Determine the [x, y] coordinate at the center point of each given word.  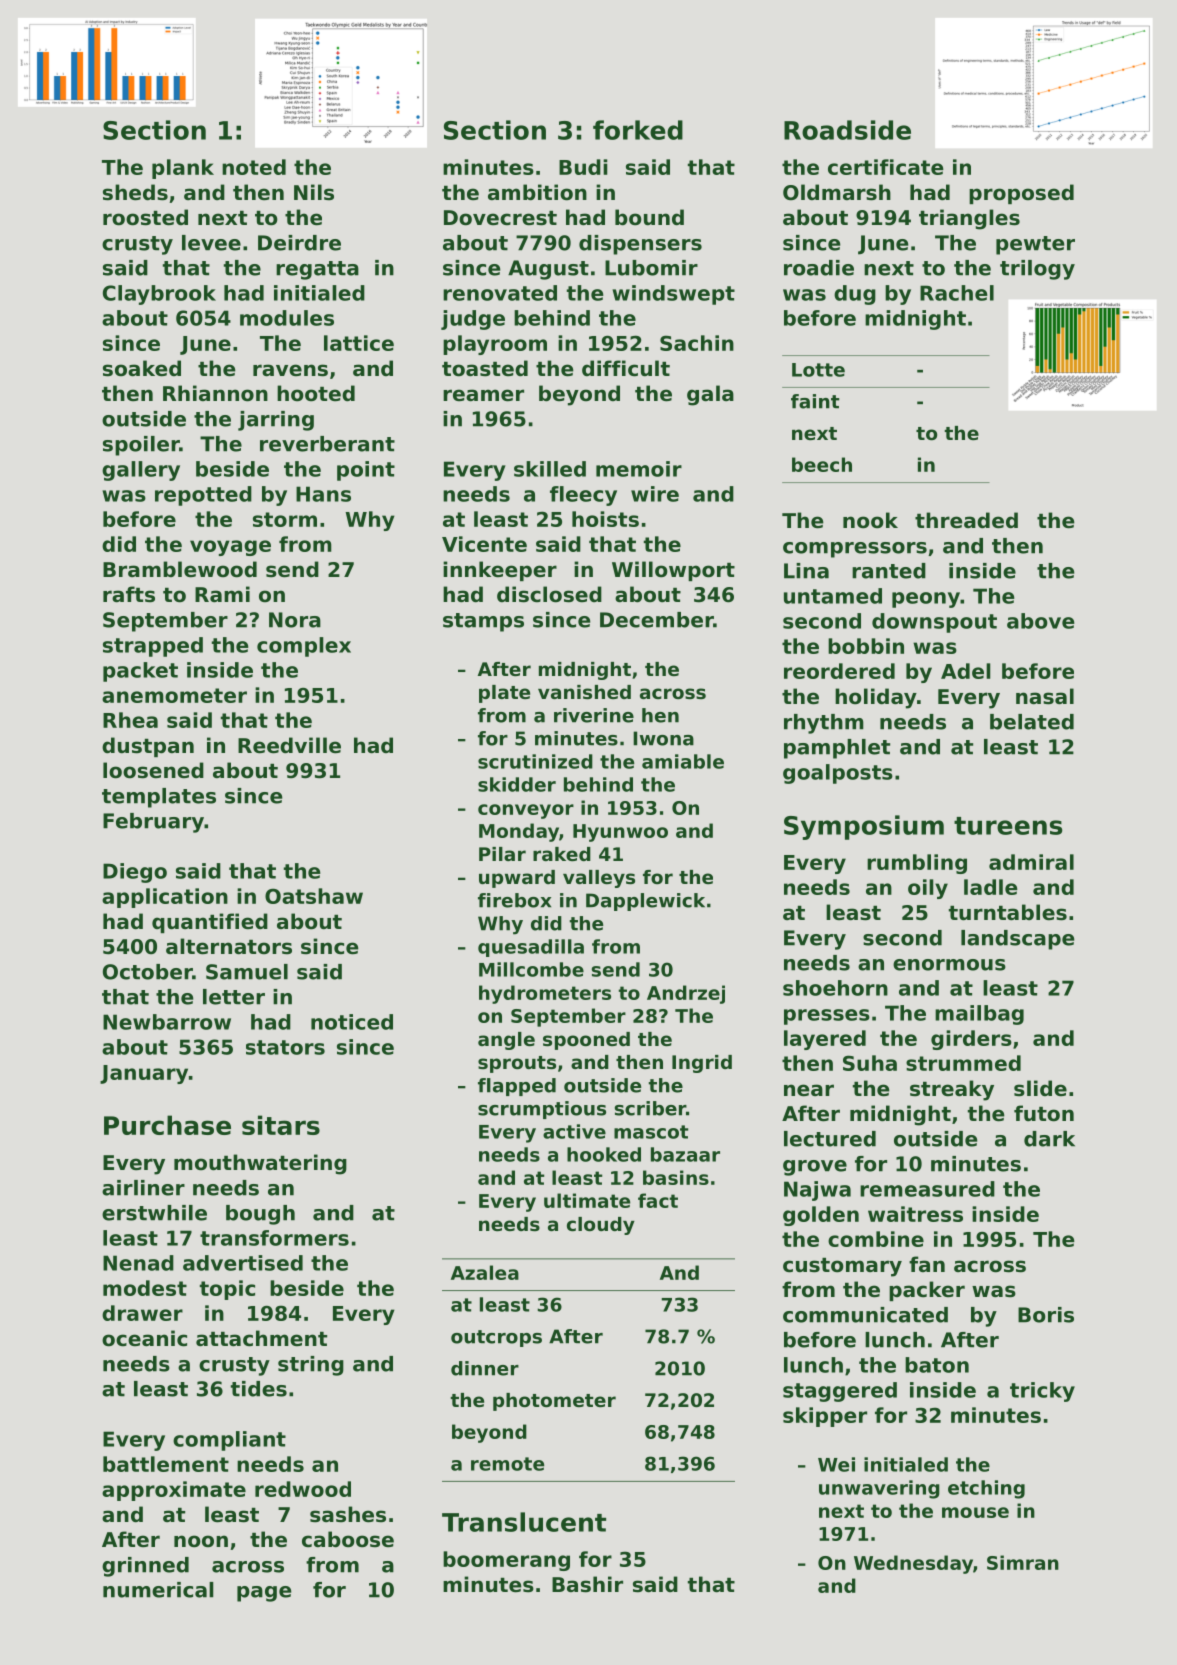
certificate [886, 167]
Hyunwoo [620, 833]
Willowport [673, 571]
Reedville [289, 745]
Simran [1023, 1562]
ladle [991, 887]
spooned [586, 1041]
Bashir [587, 1584]
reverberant [327, 444]
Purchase [167, 1125]
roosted [145, 217]
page [264, 1594]
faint [815, 401]
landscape [1017, 940]
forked [638, 130]
